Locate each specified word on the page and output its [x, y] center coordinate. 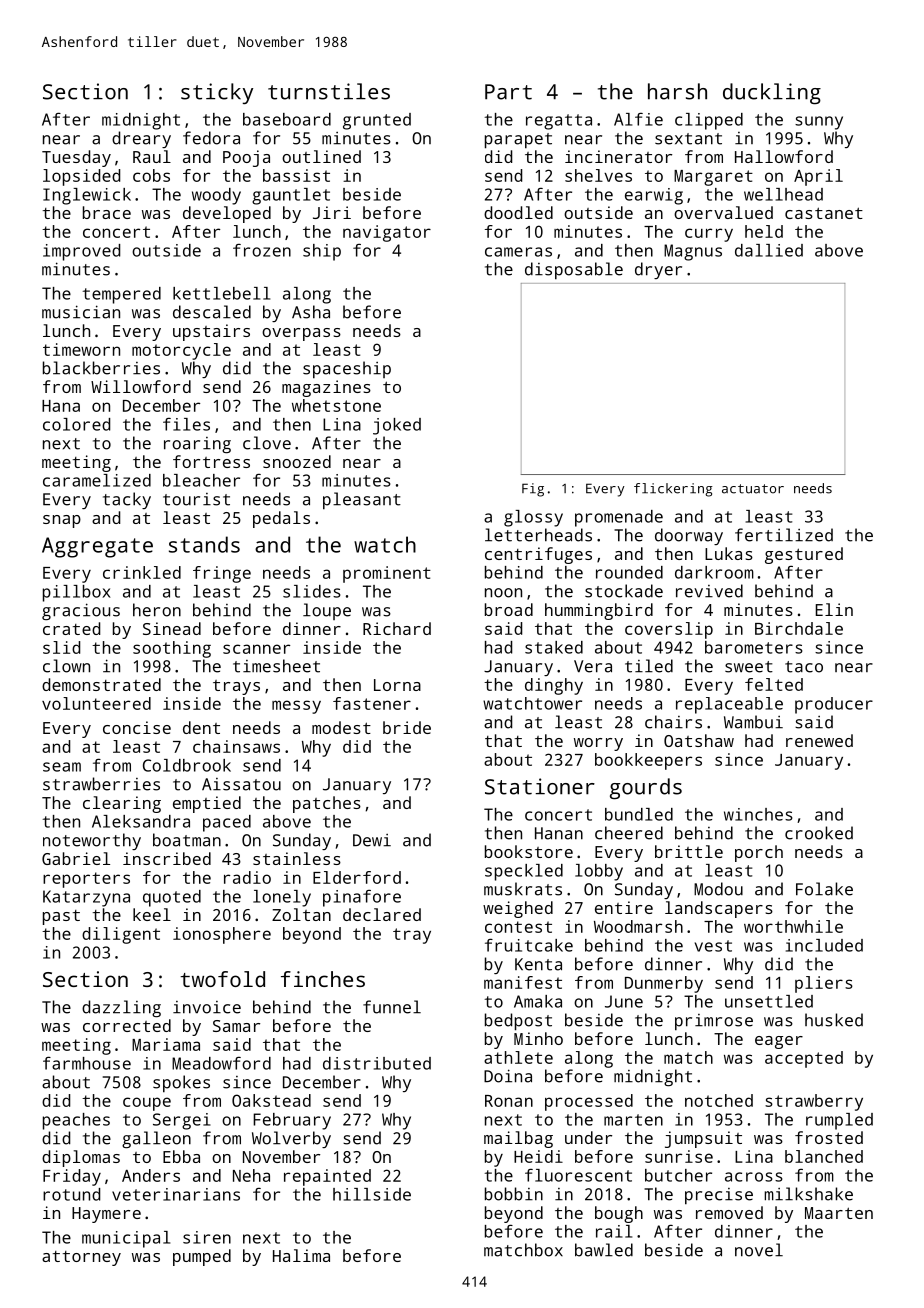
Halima [301, 1255]
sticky [217, 93]
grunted [377, 121]
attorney [81, 1258]
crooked [819, 833]
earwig [654, 196]
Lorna [397, 685]
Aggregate [97, 547]
